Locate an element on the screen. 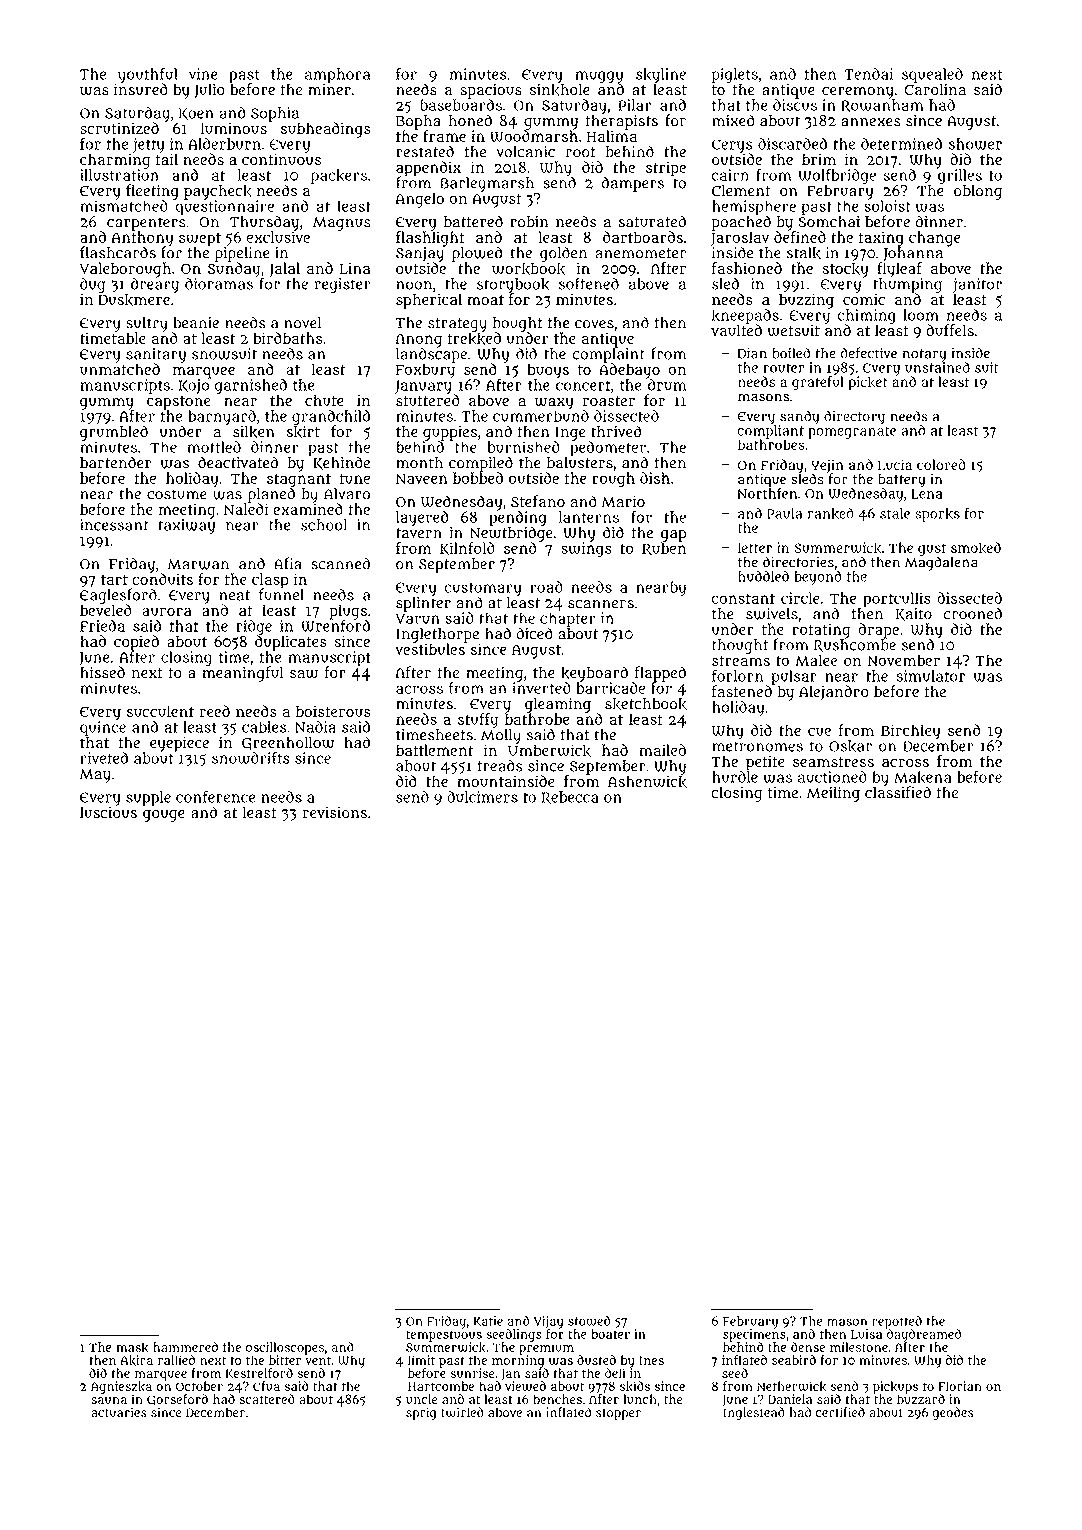 The image size is (1082, 1530). grumbled is located at coordinates (114, 433).
